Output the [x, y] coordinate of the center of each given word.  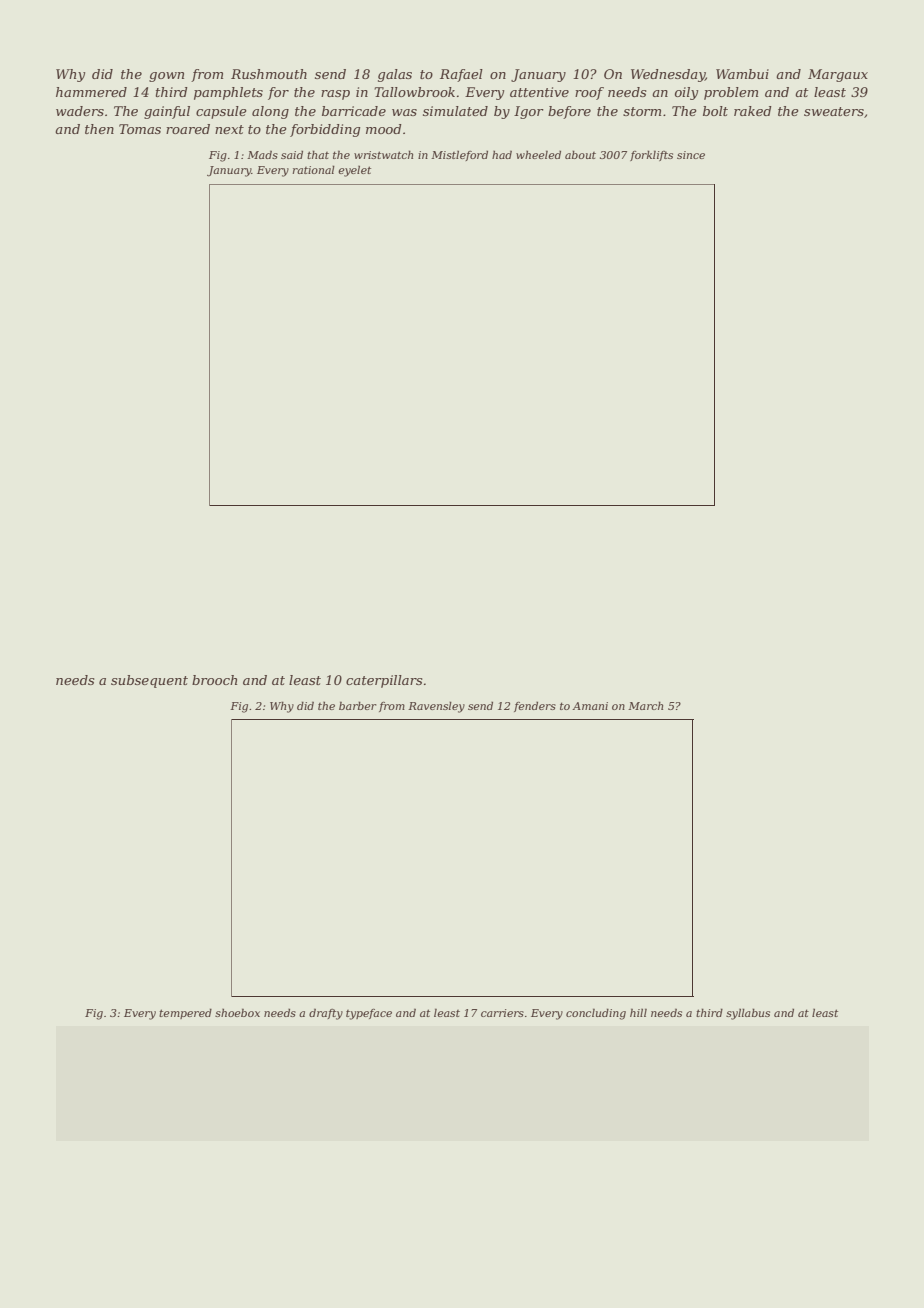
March [645, 705]
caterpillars [384, 681]
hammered [91, 92]
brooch [214, 680]
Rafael [461, 75]
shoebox [237, 1012]
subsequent [149, 681]
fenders [535, 707]
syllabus [748, 1014]
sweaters [834, 111]
